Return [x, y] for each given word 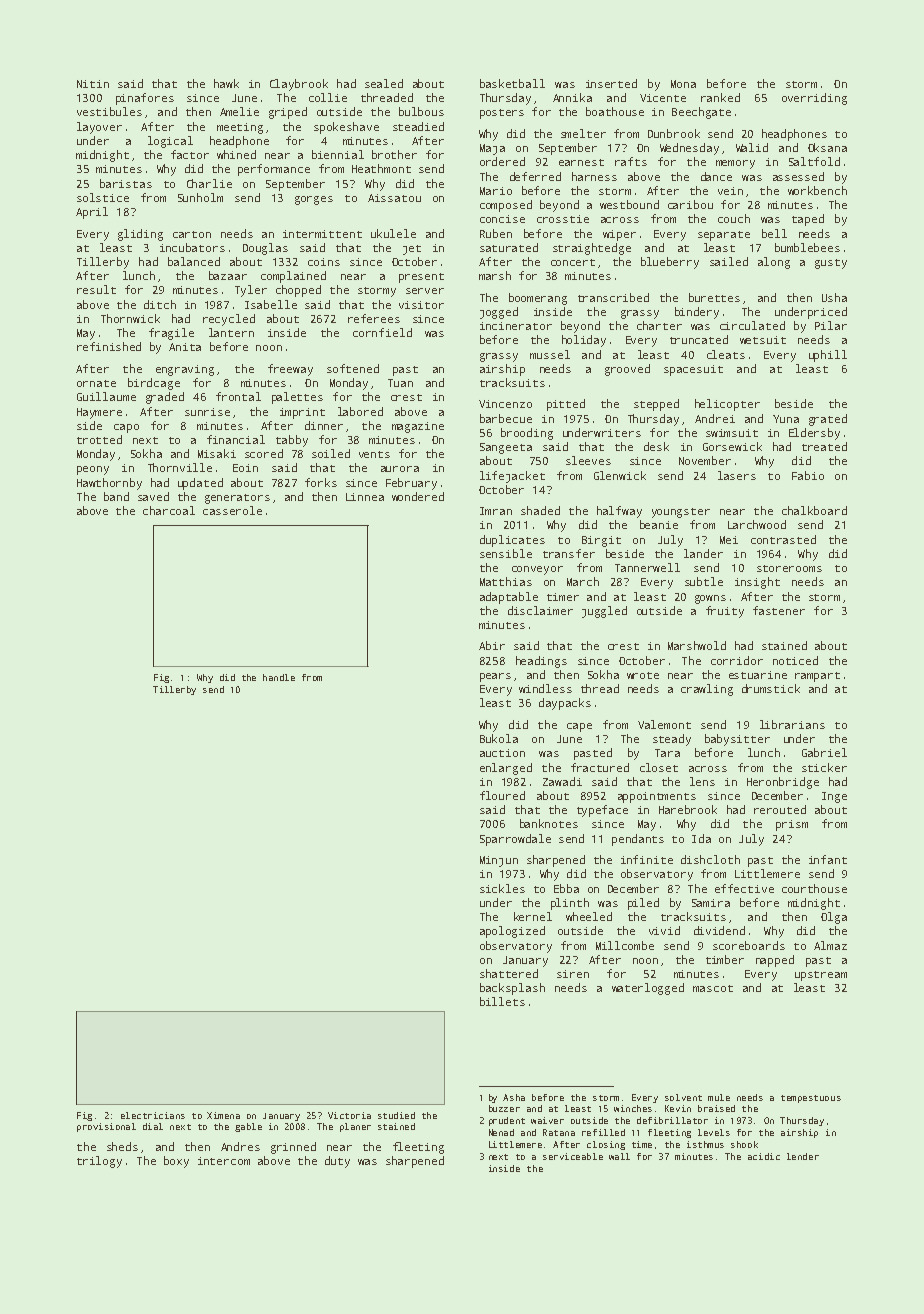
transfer [569, 553]
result [96, 289]
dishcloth [710, 859]
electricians [153, 1115]
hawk [226, 83]
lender [803, 1156]
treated [824, 446]
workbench [817, 190]
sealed [384, 83]
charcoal [169, 510]
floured [502, 795]
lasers [737, 475]
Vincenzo [505, 404]
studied [396, 1115]
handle [279, 677]
